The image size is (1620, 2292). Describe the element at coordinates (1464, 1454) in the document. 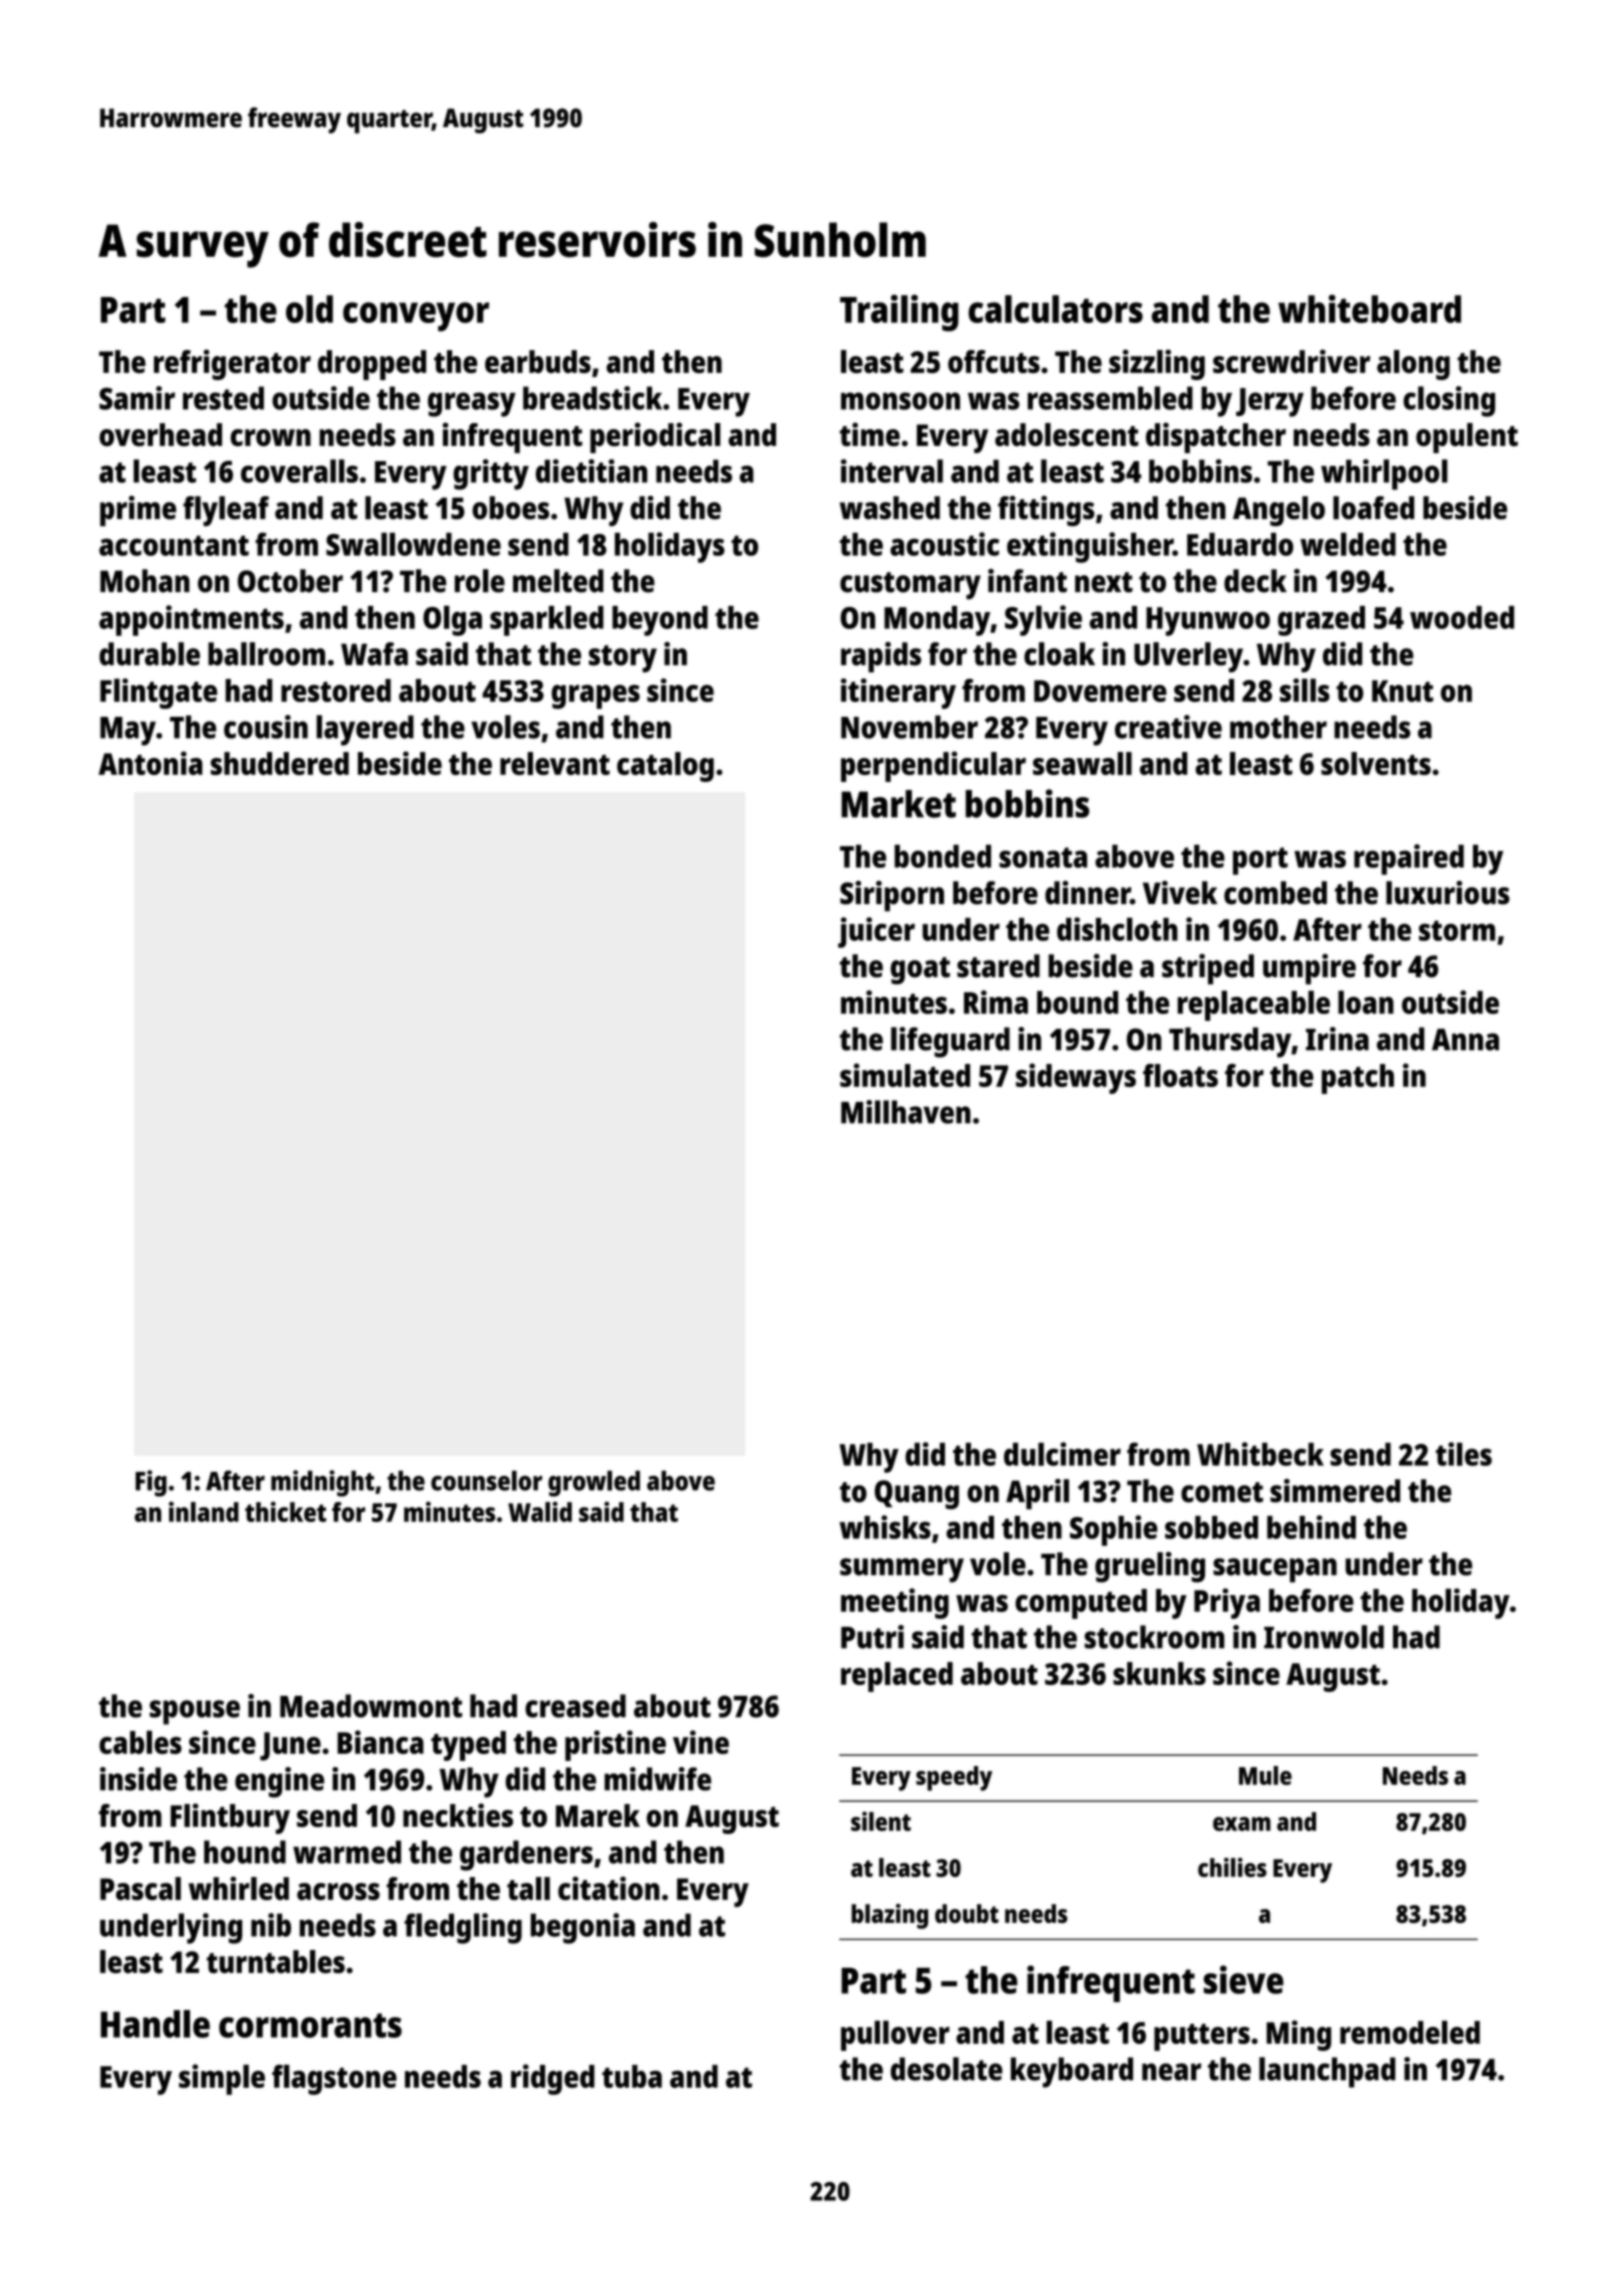

I see `tiles` at that location.
